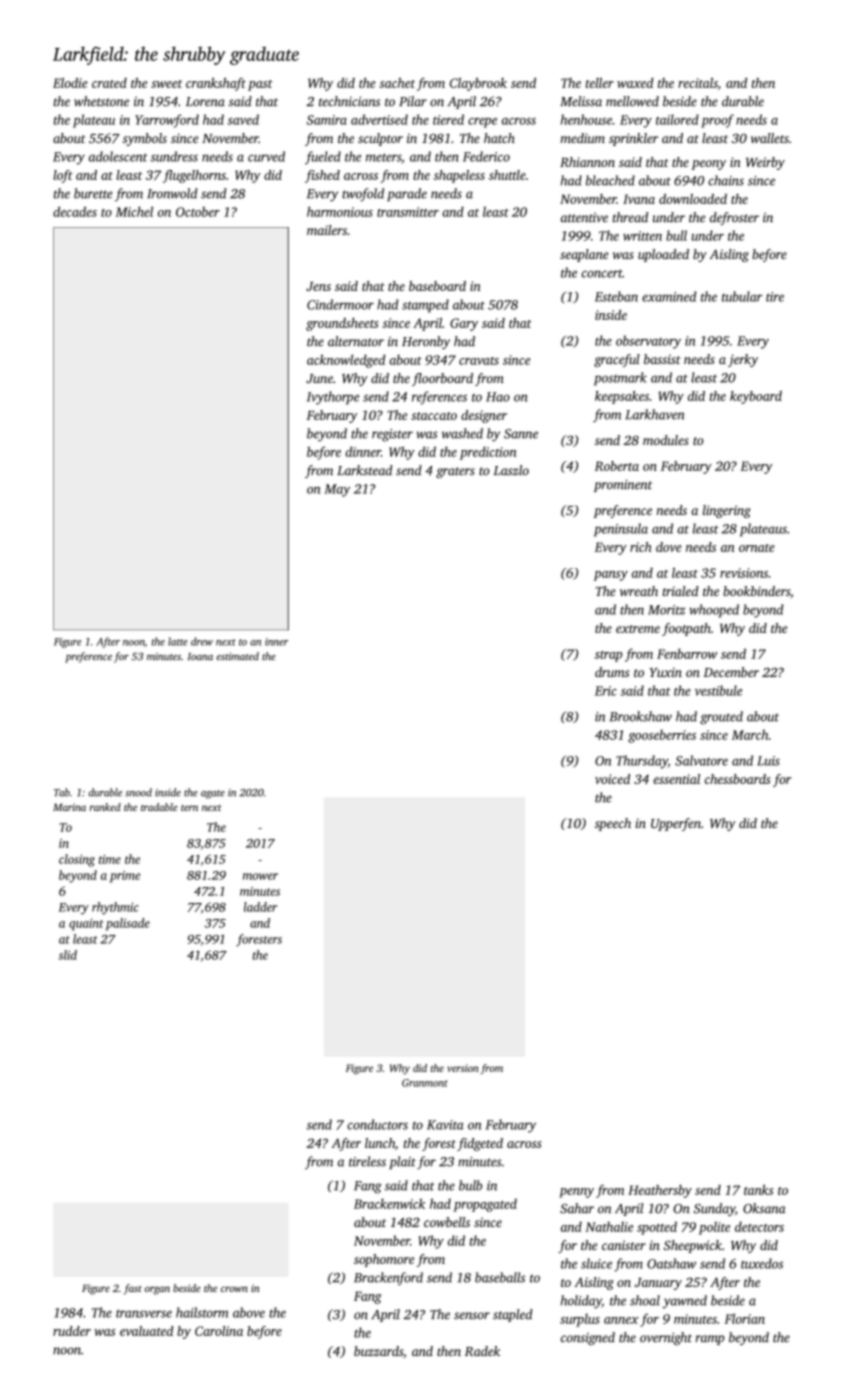 This document has height=1400, width=849. What do you see at coordinates (67, 955) in the document?
I see `slid` at bounding box center [67, 955].
